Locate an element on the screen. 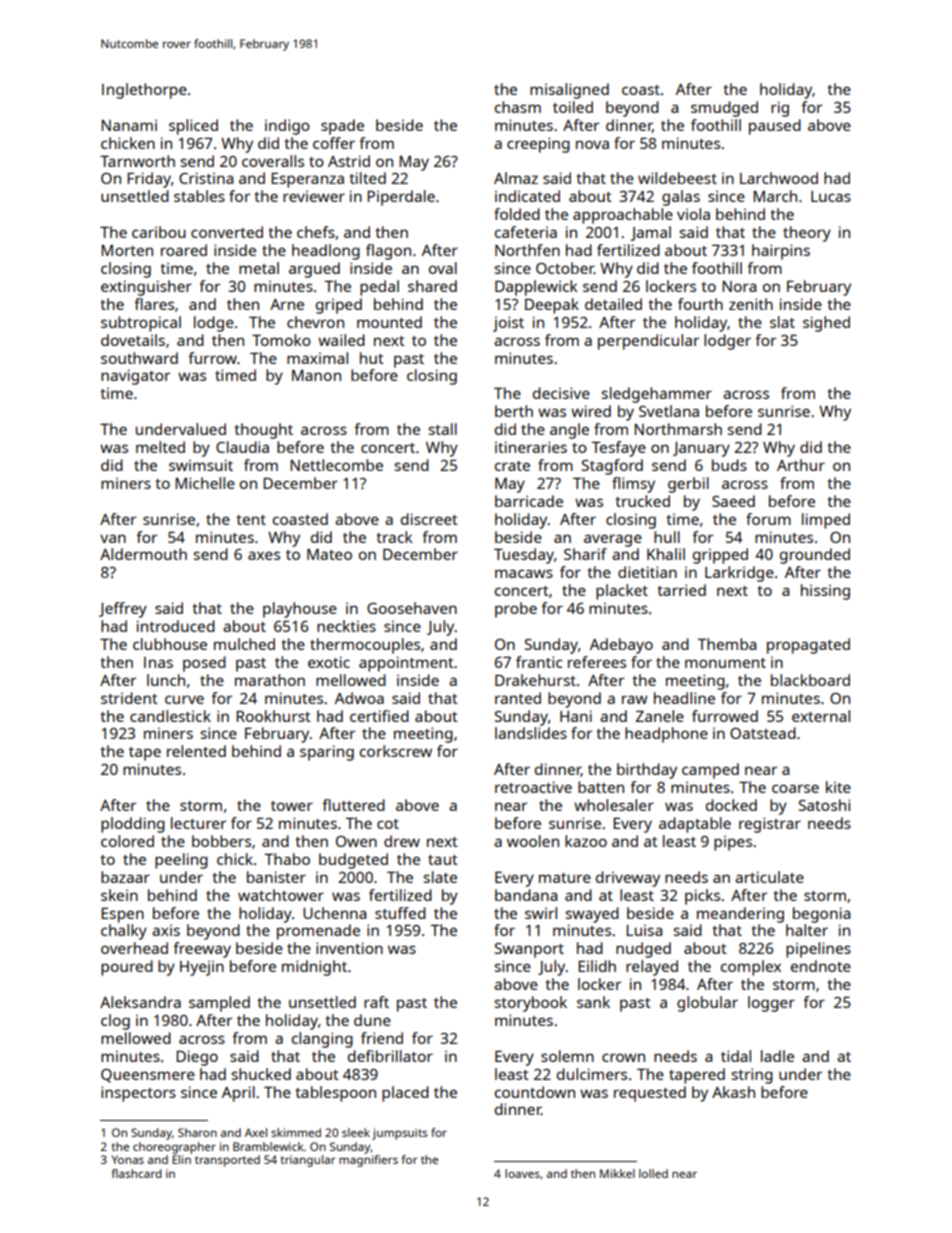 This screenshot has height=1233, width=952. probe is located at coordinates (516, 610).
